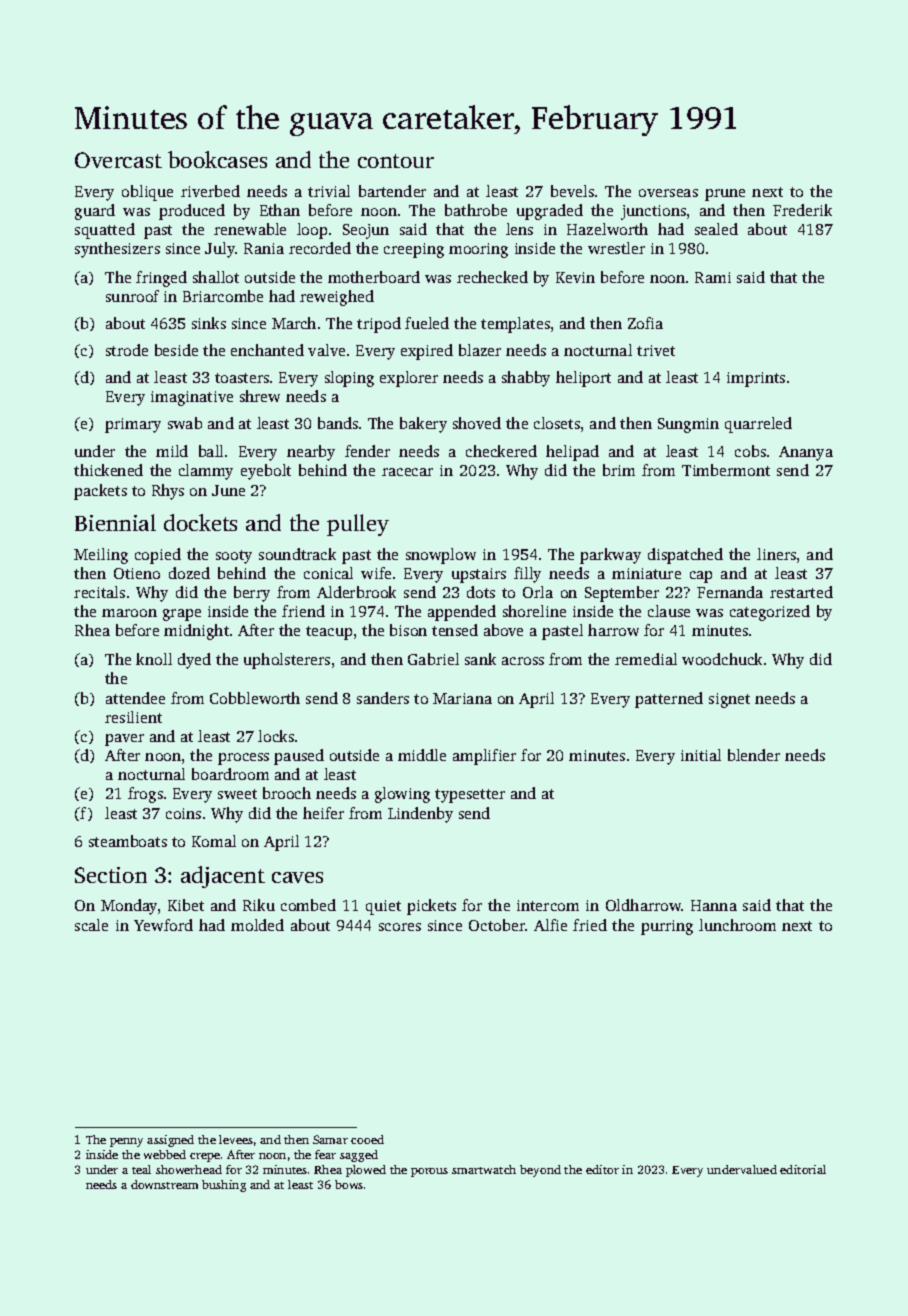  What do you see at coordinates (243, 759) in the screenshot?
I see `process` at bounding box center [243, 759].
